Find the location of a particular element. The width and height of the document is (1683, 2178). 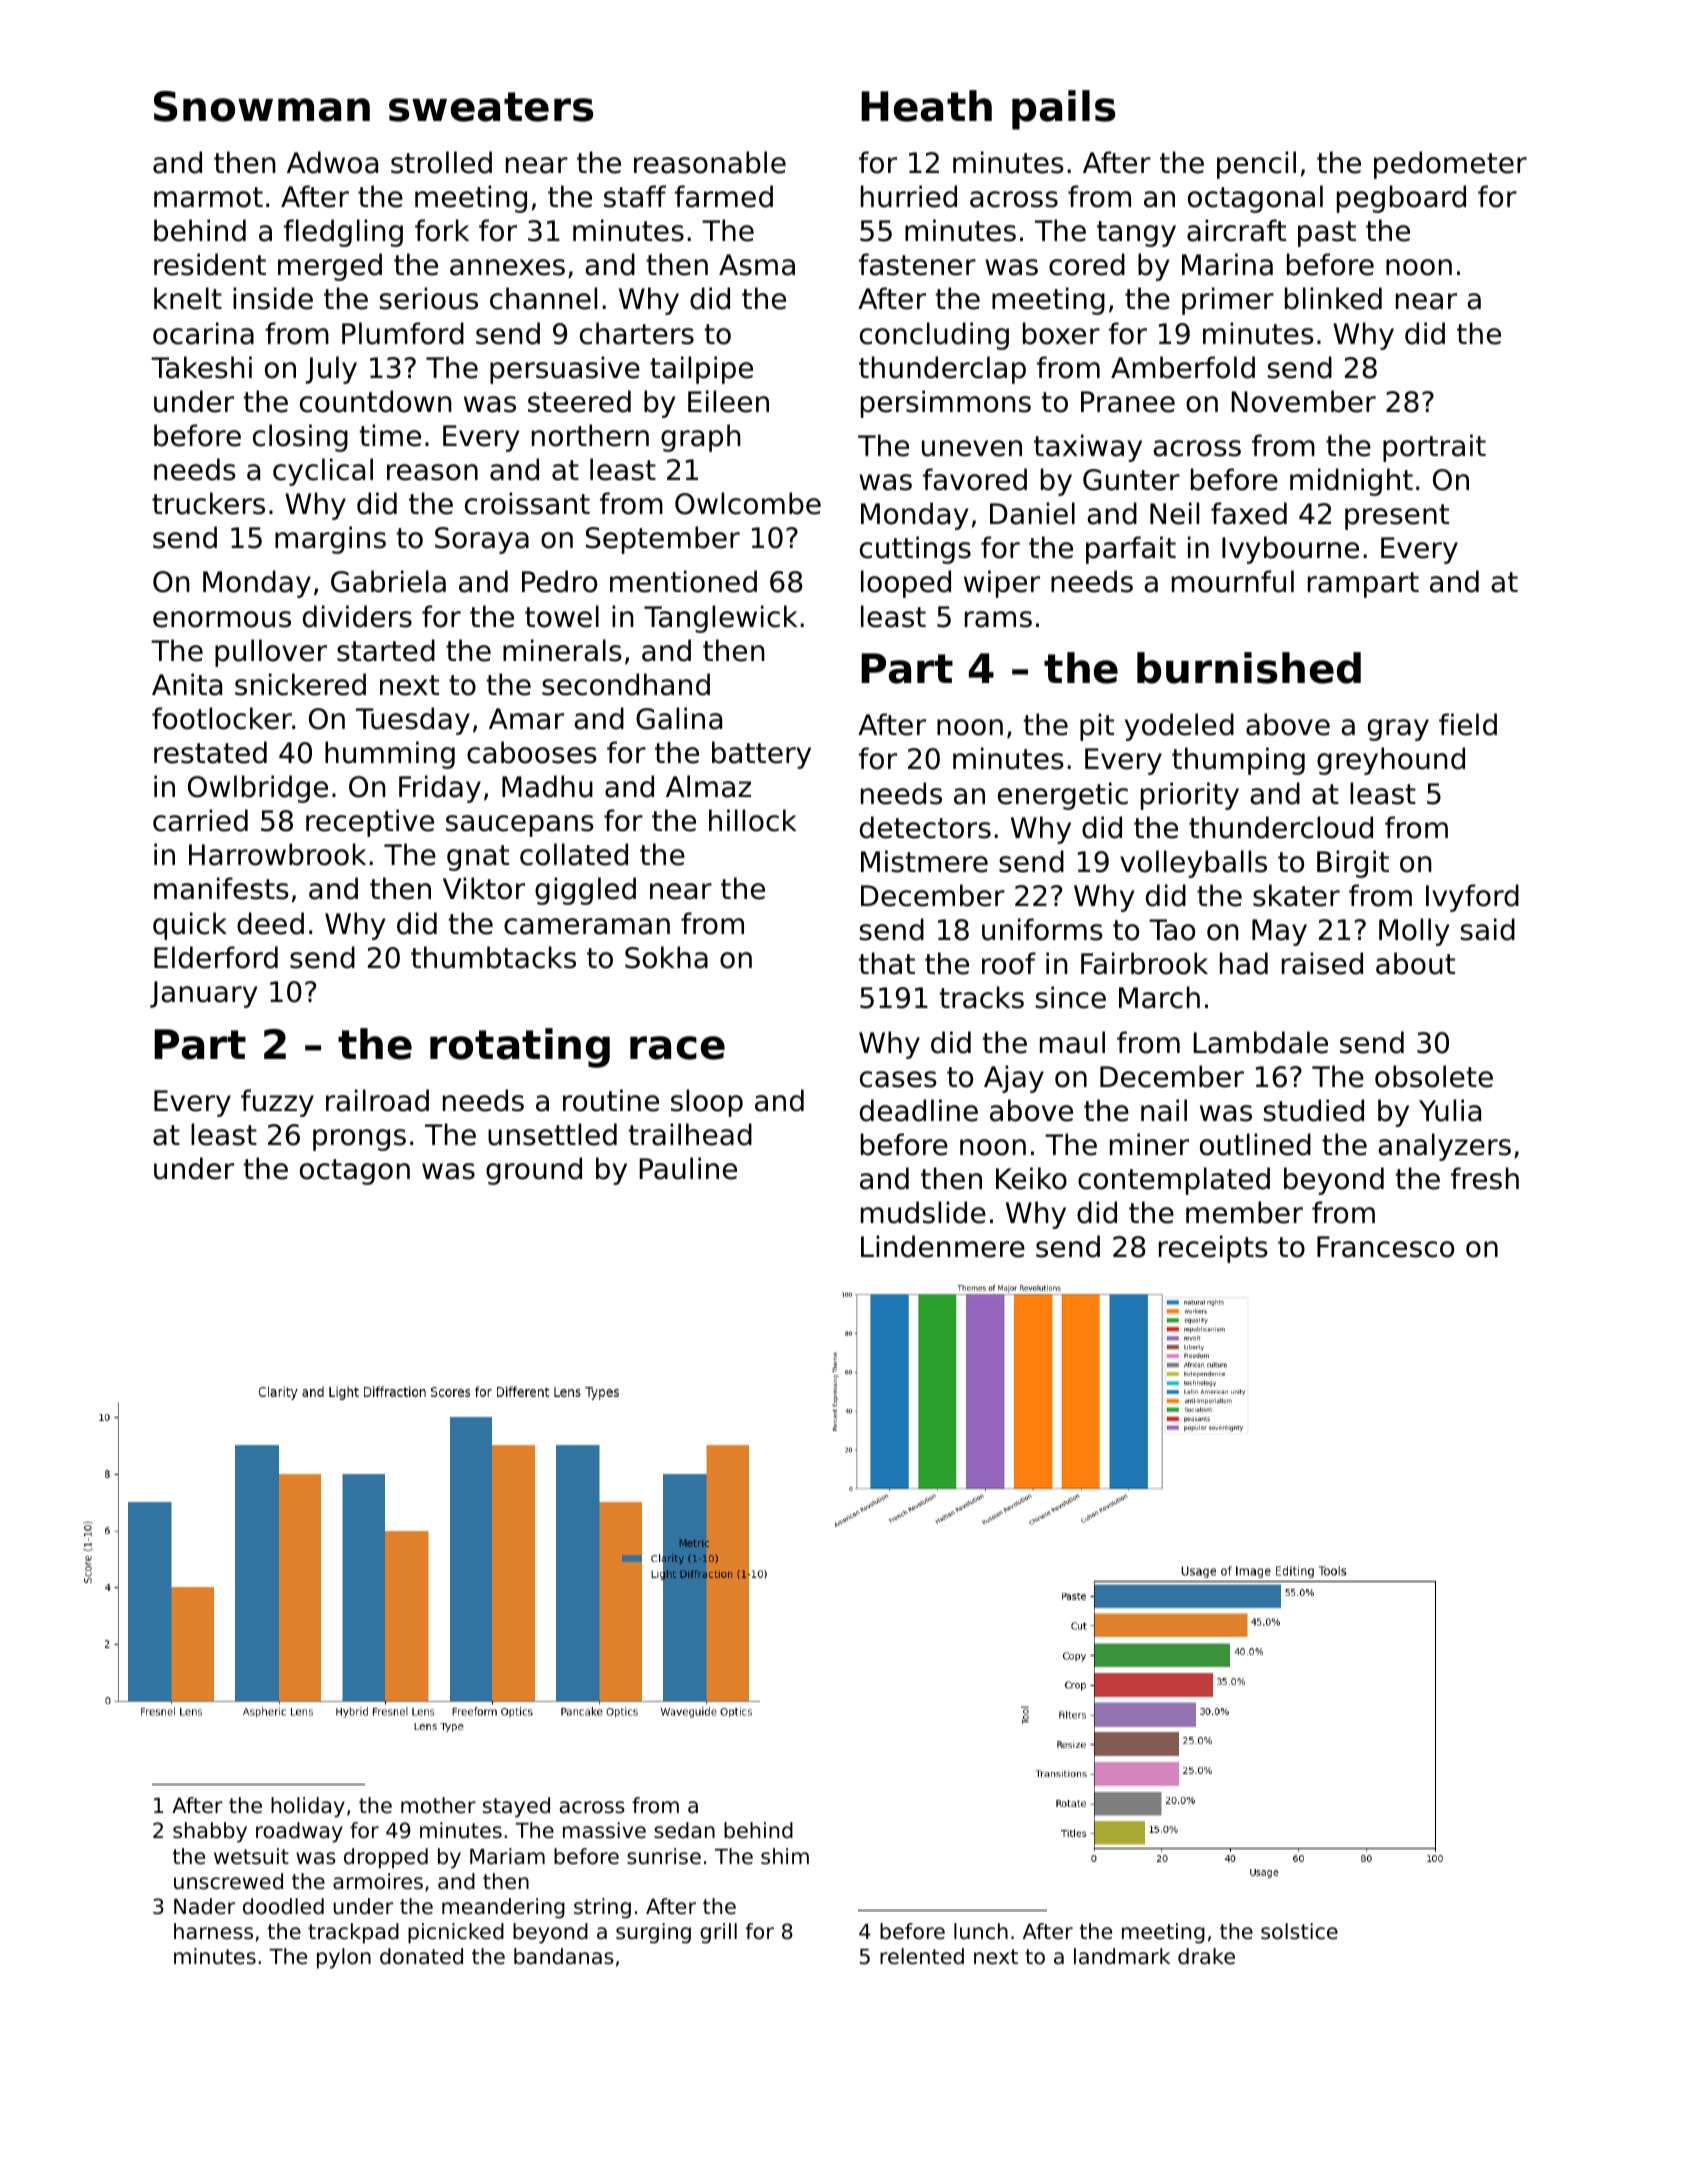

pedometer is located at coordinates (1450, 165).
